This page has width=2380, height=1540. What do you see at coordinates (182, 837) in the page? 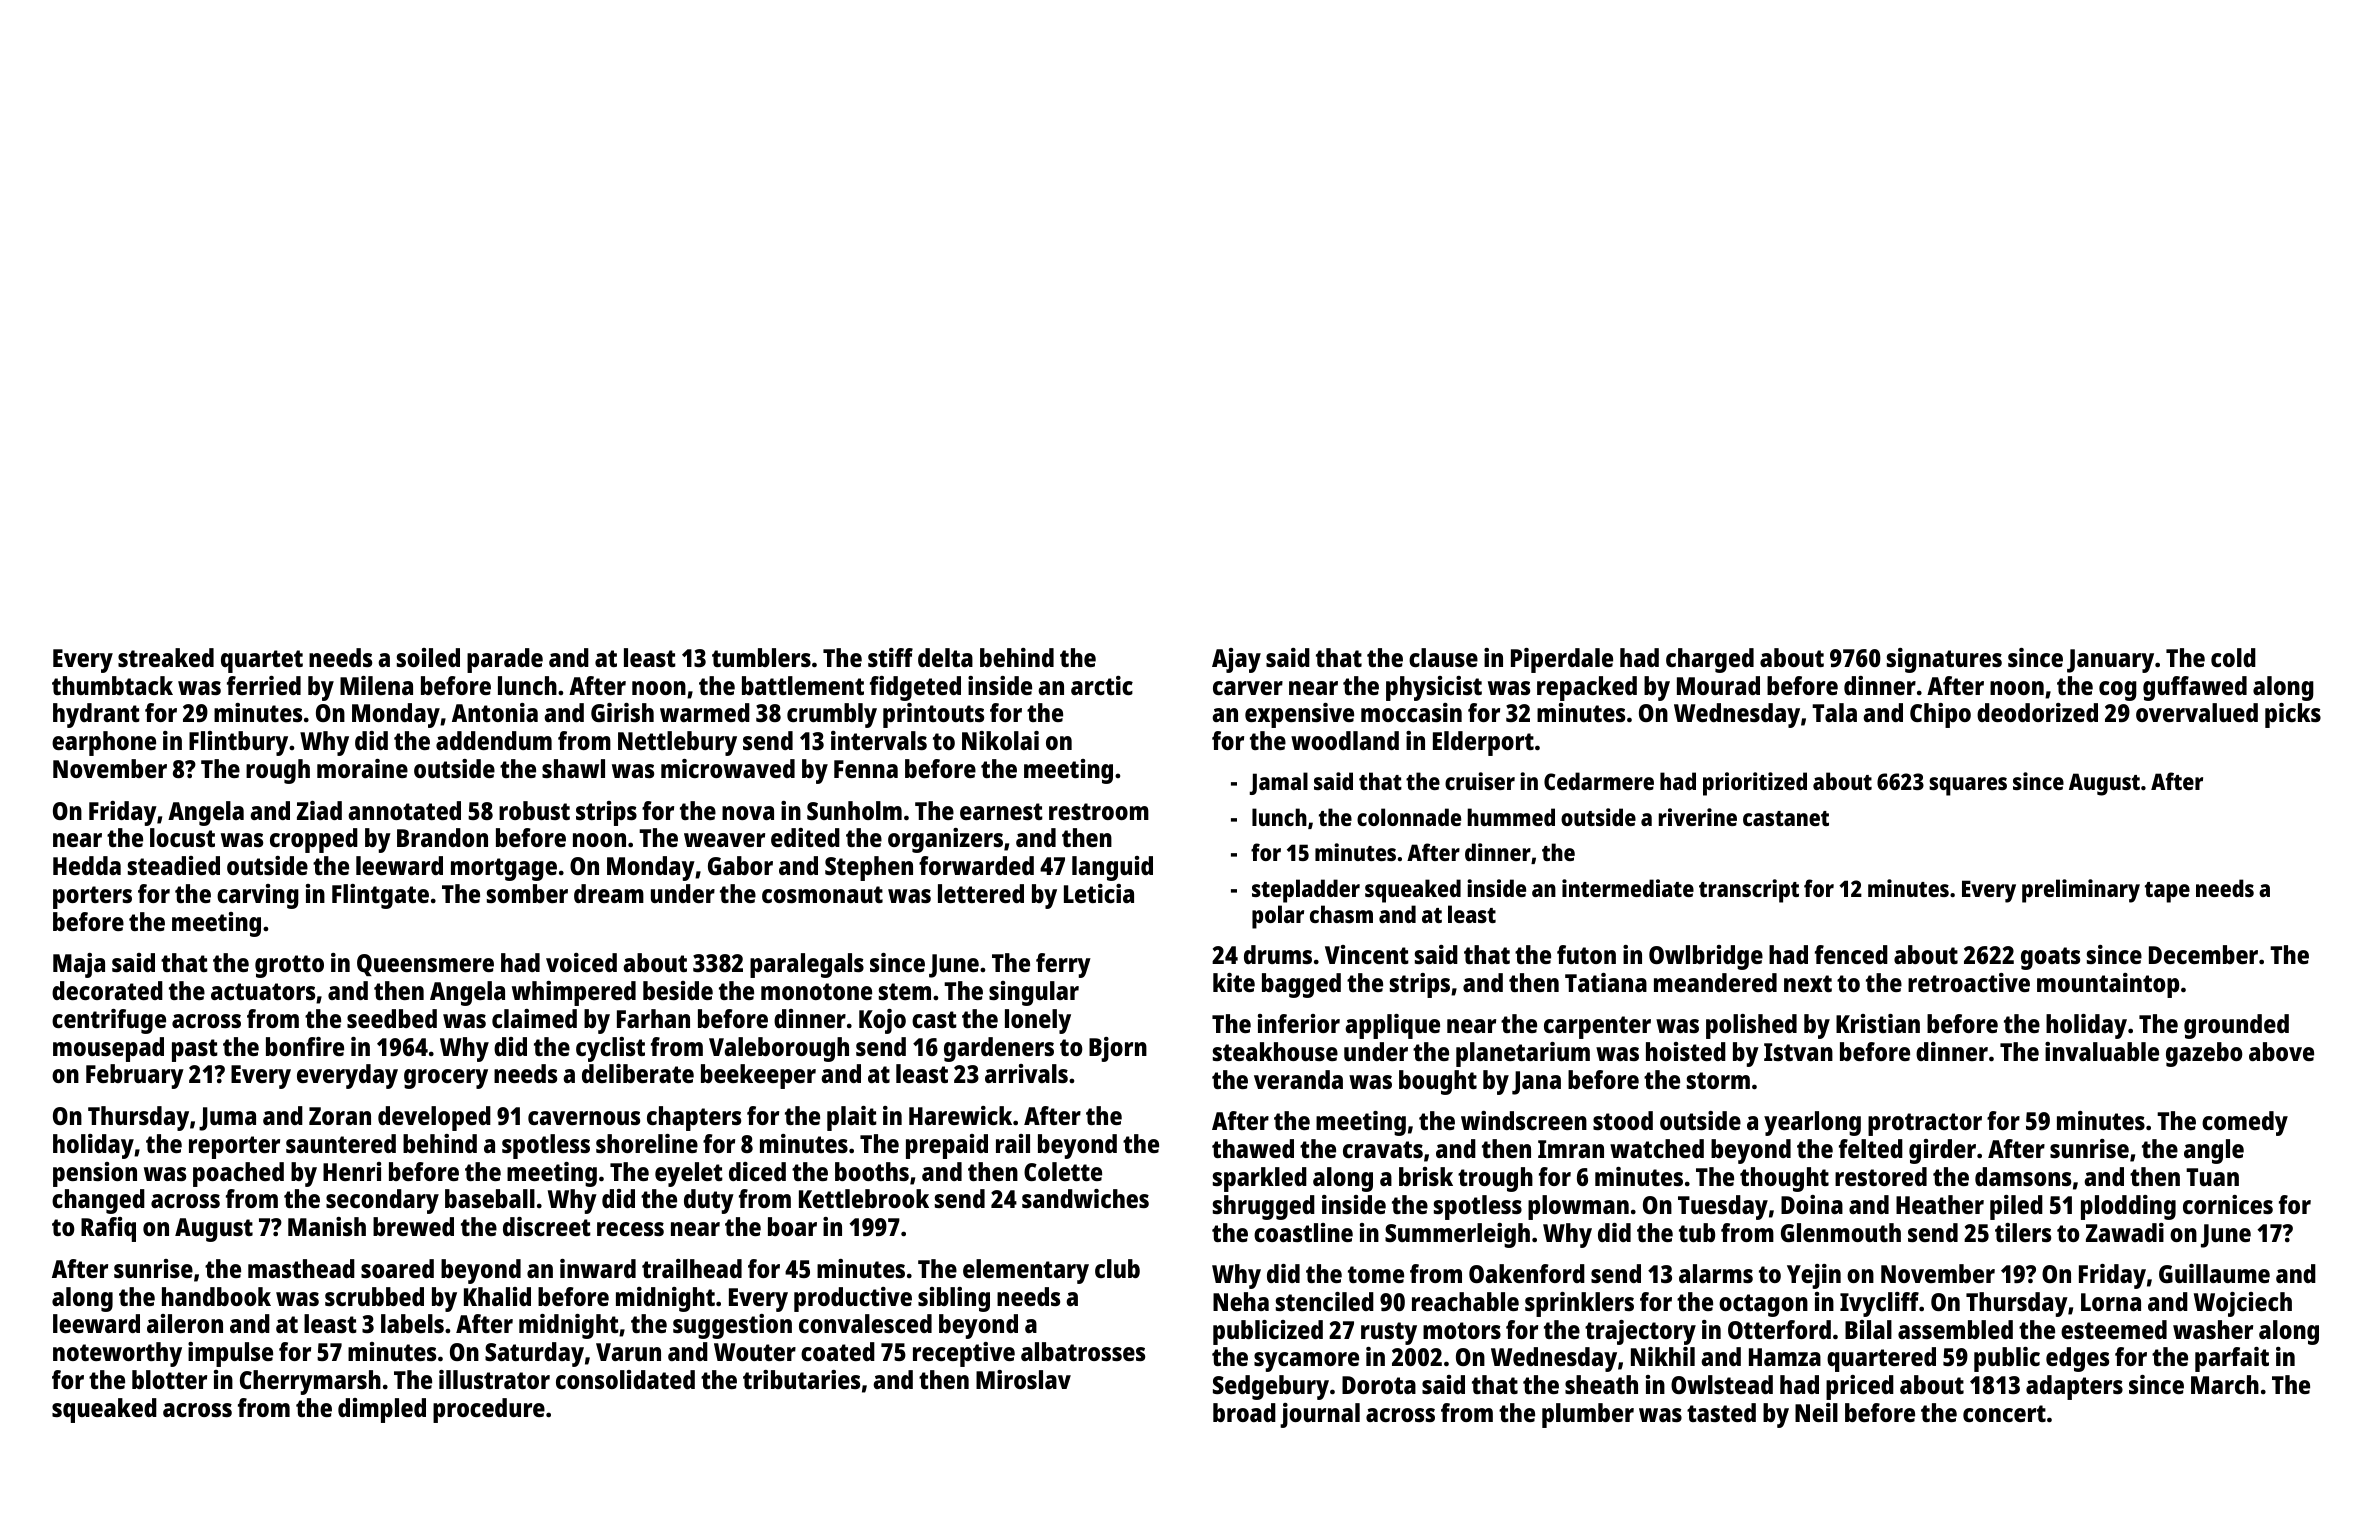
I see `locust` at bounding box center [182, 837].
